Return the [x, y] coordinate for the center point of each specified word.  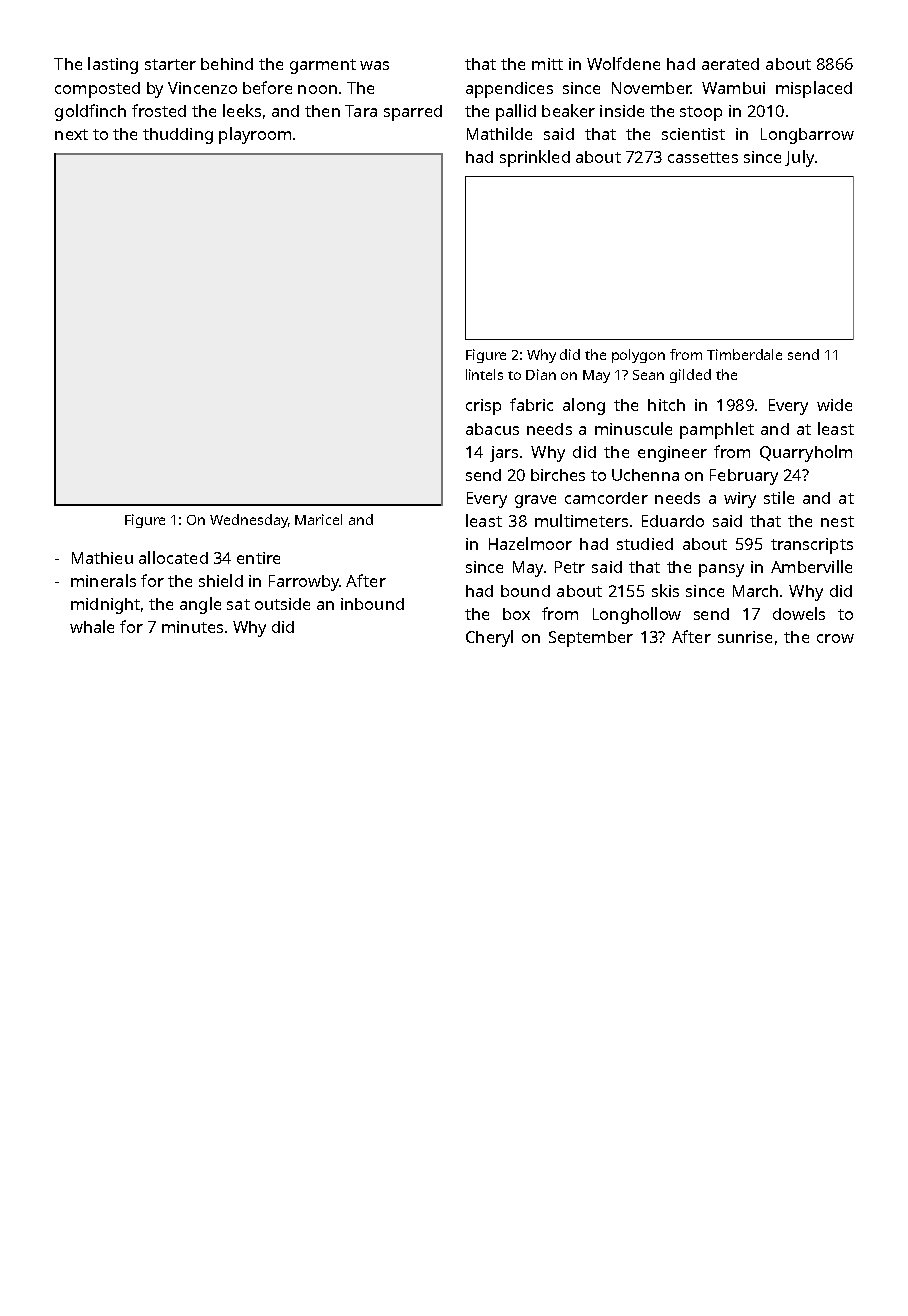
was [374, 65]
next [71, 134]
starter [170, 64]
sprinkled [535, 158]
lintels [484, 374]
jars [504, 454]
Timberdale [744, 354]
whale [92, 626]
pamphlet [717, 430]
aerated [730, 64]
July [799, 158]
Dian [541, 374]
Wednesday [249, 521]
